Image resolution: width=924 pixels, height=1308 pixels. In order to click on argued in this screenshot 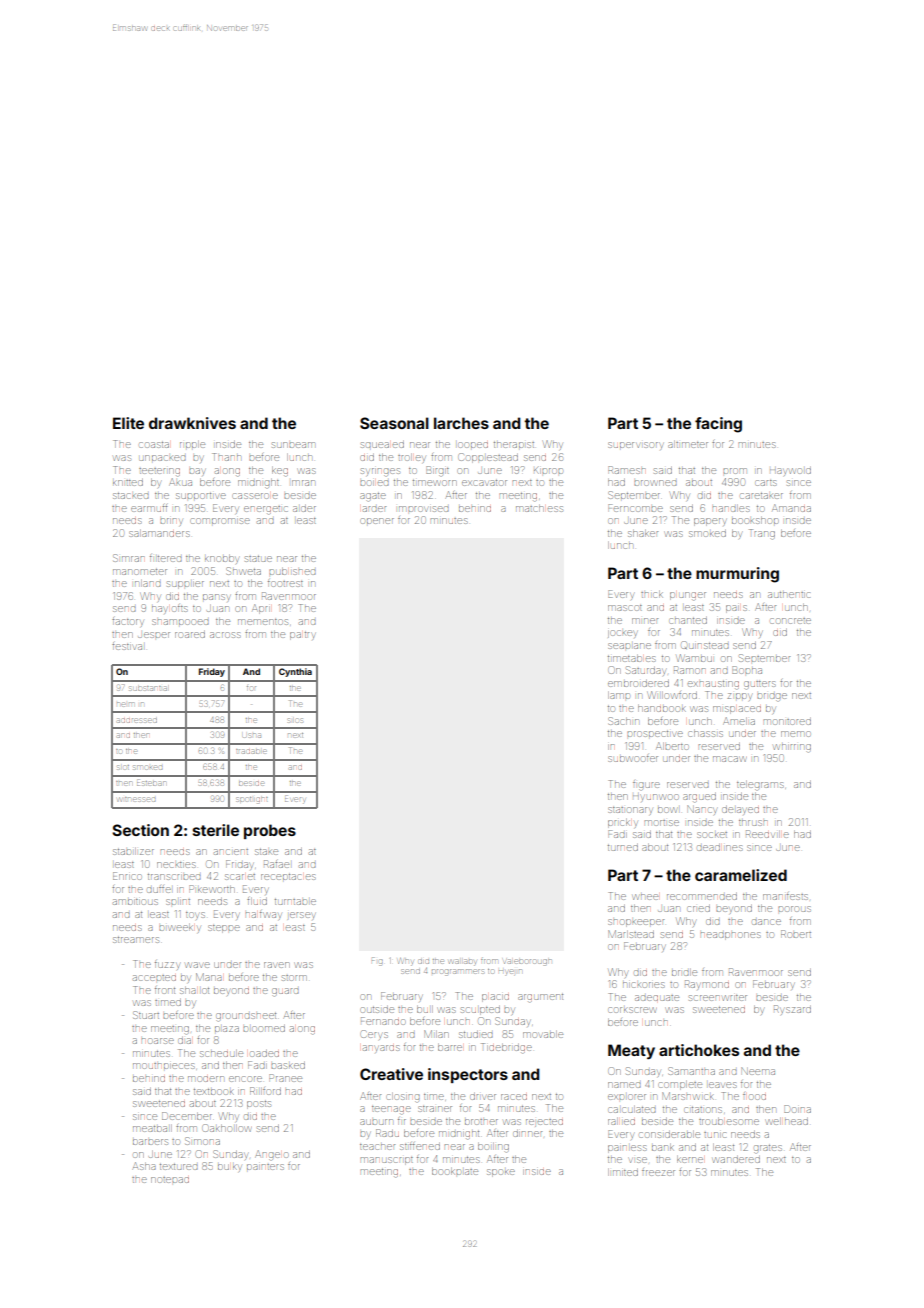, I will do `click(699, 798)`.
